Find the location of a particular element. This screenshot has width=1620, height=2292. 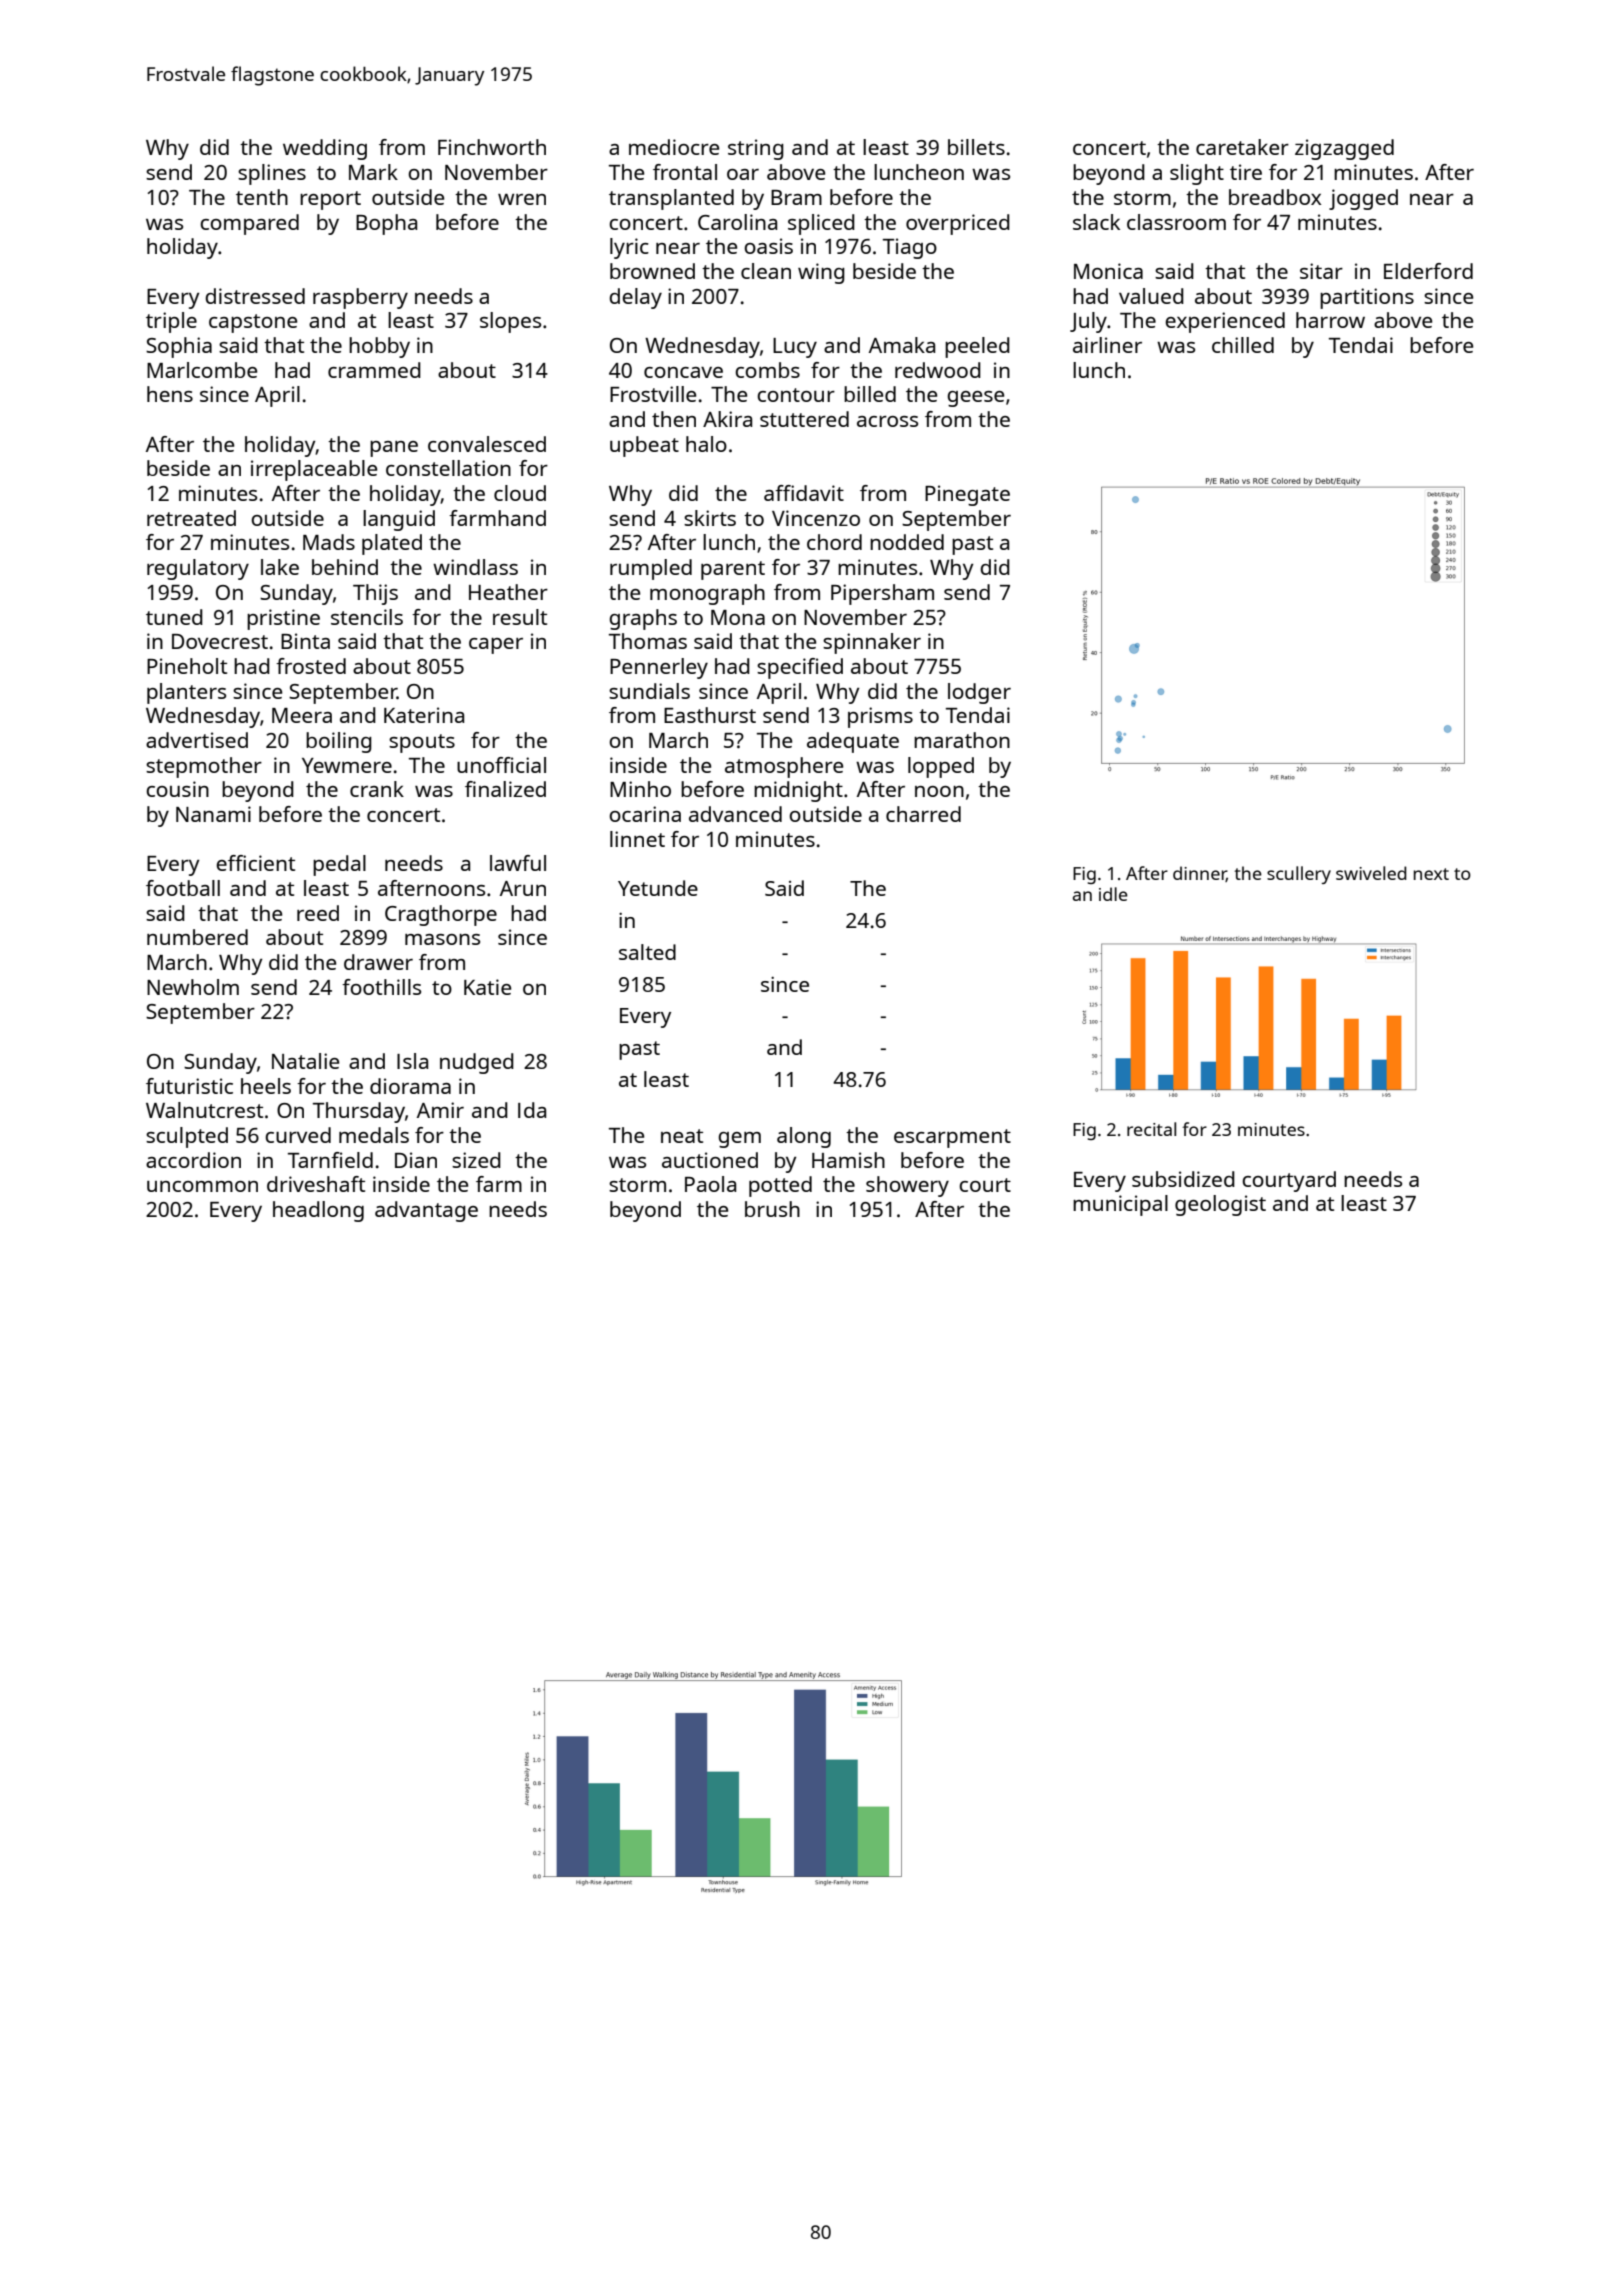

chilled is located at coordinates (1243, 345).
